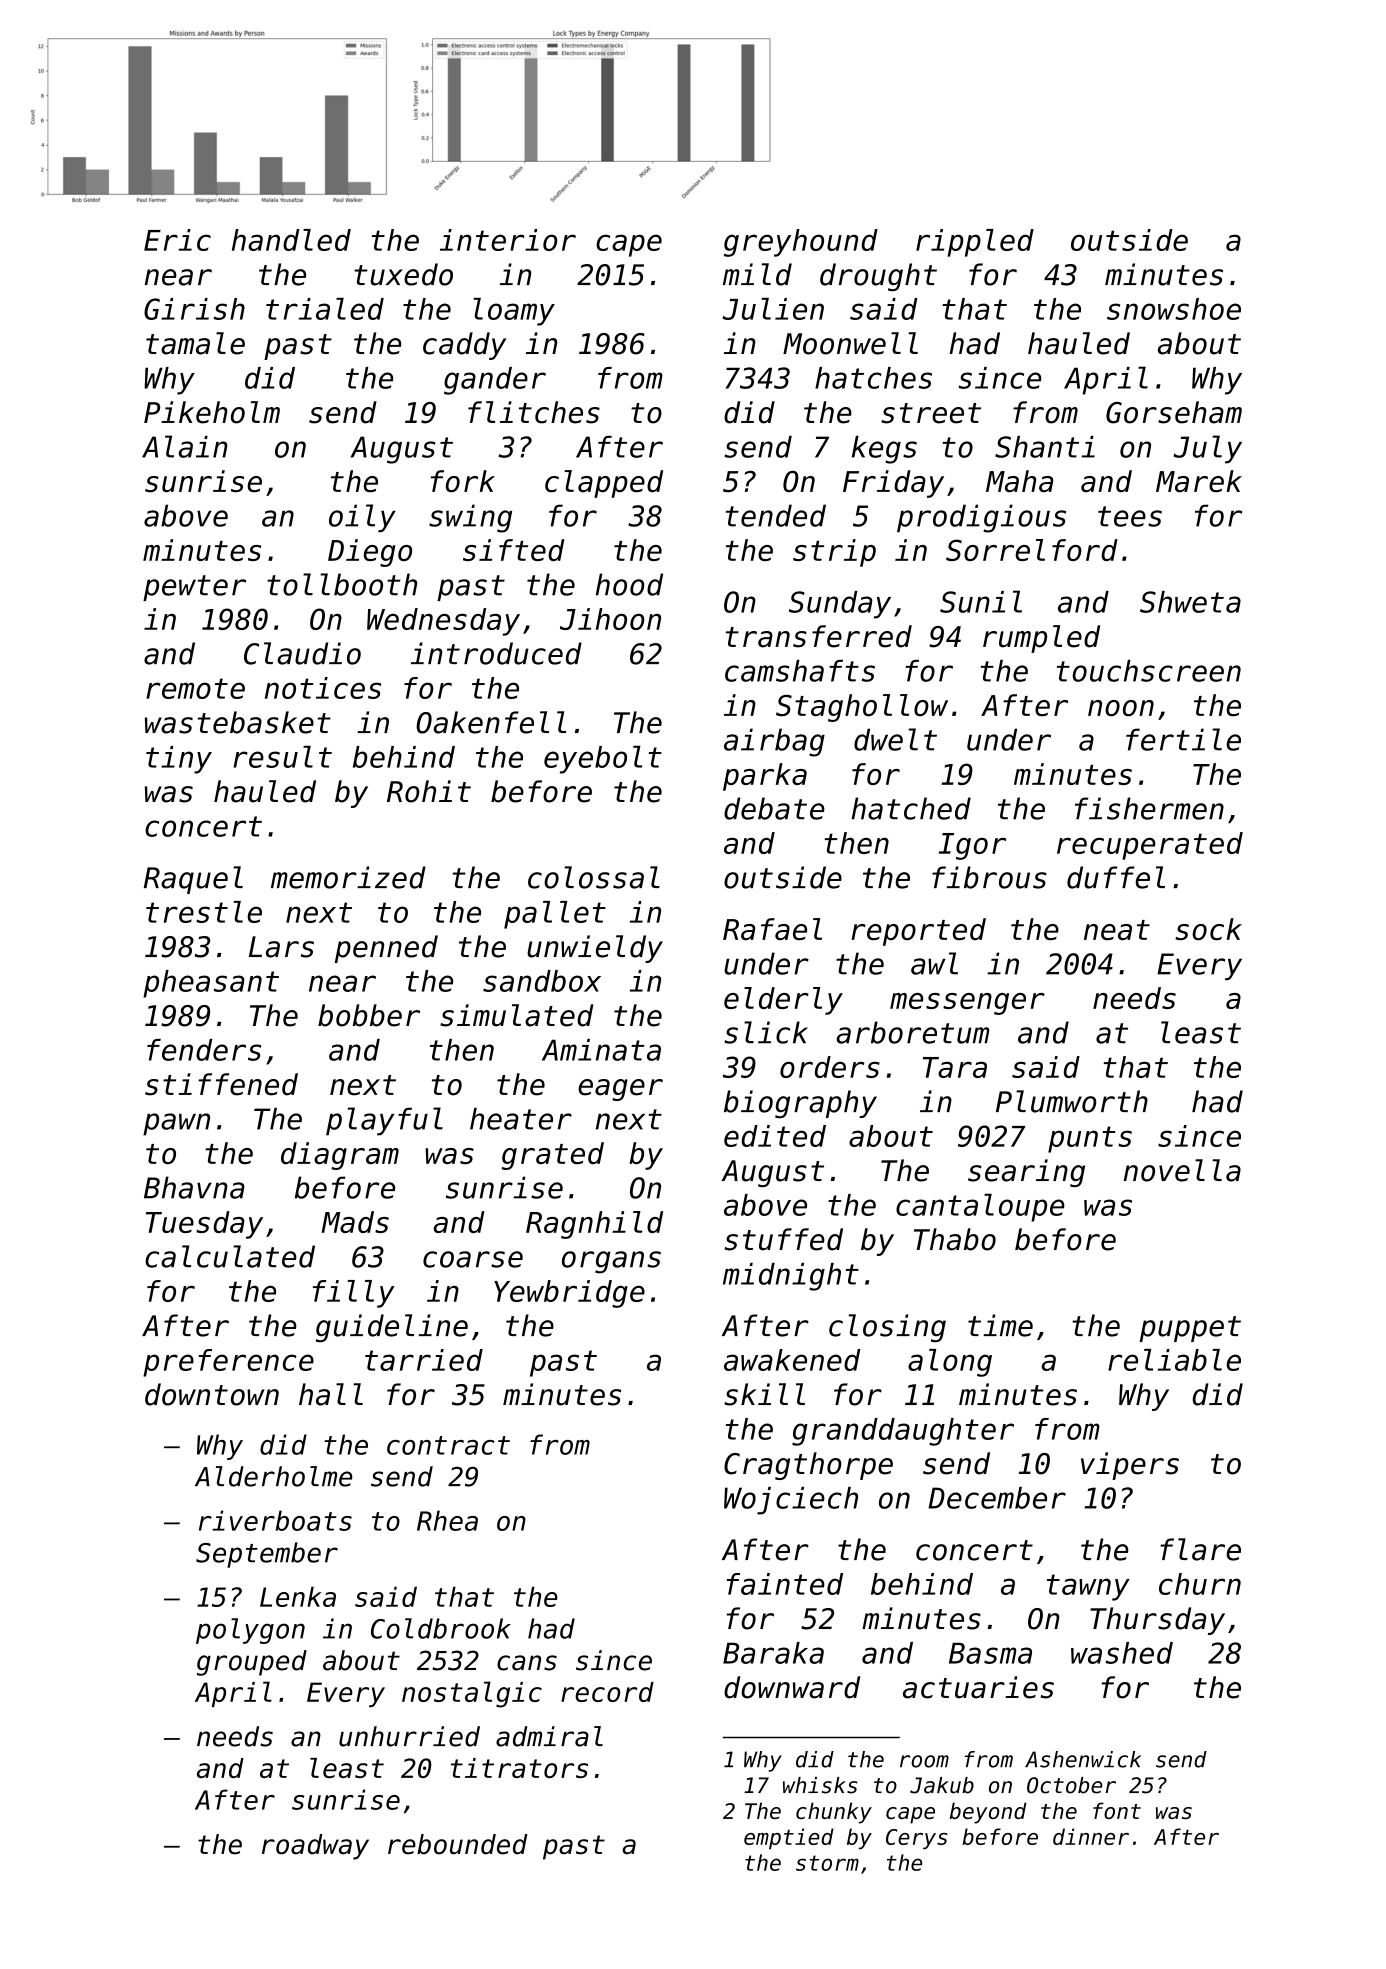 This screenshot has height=1969, width=1386. Describe the element at coordinates (792, 1687) in the screenshot. I see `downward` at that location.
